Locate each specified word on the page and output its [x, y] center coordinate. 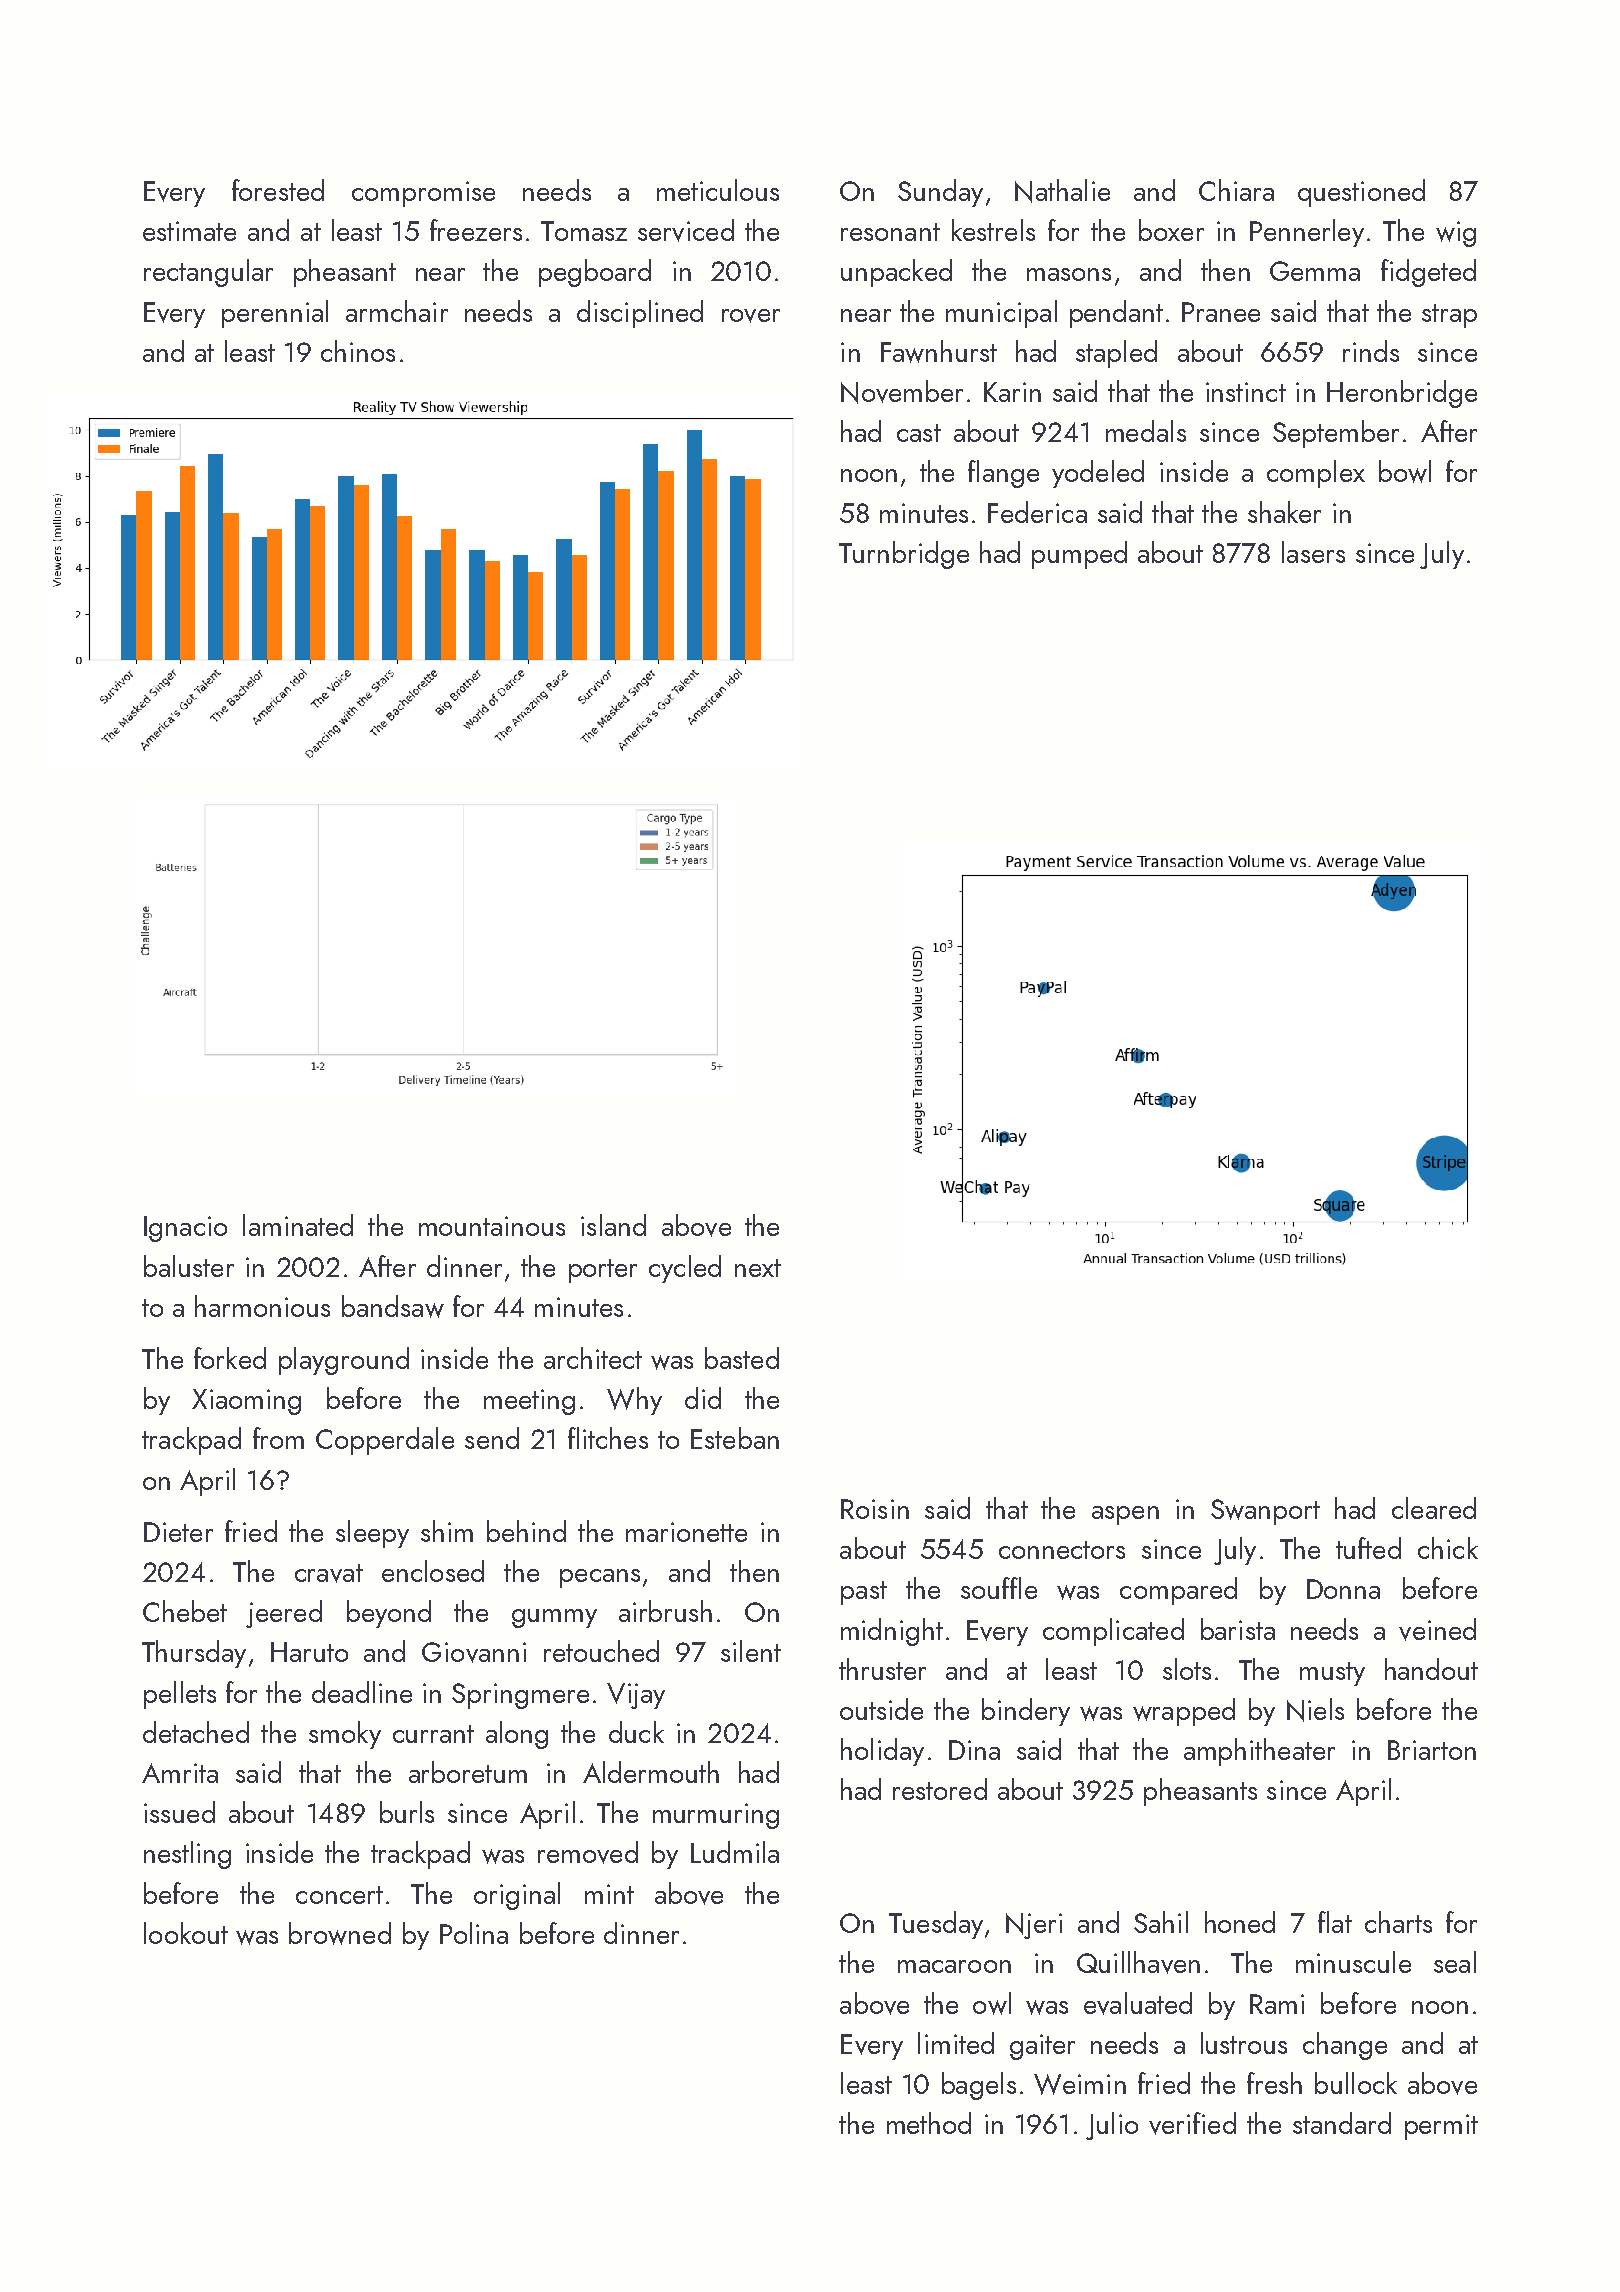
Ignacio [185, 1229]
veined [1437, 1629]
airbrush [665, 1611]
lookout [186, 1933]
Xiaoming [246, 1402]
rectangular [208, 273]
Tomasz [584, 231]
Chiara [1236, 190]
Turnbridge [904, 555]
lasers [1313, 552]
